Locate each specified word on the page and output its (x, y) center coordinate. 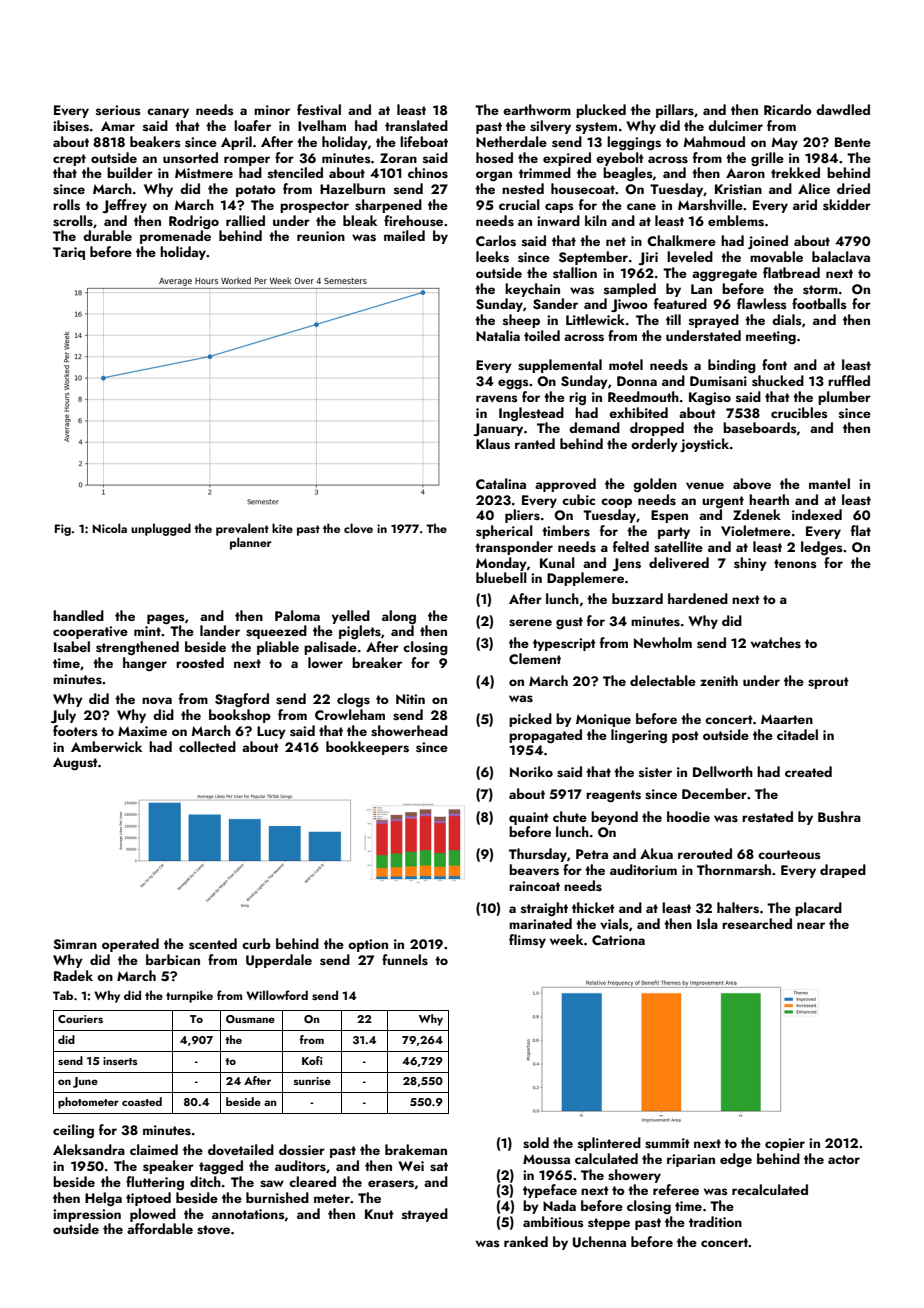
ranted (535, 443)
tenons (795, 563)
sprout (828, 683)
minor (272, 110)
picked (530, 720)
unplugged (161, 529)
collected (207, 746)
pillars (675, 111)
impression (87, 1215)
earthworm (537, 109)
